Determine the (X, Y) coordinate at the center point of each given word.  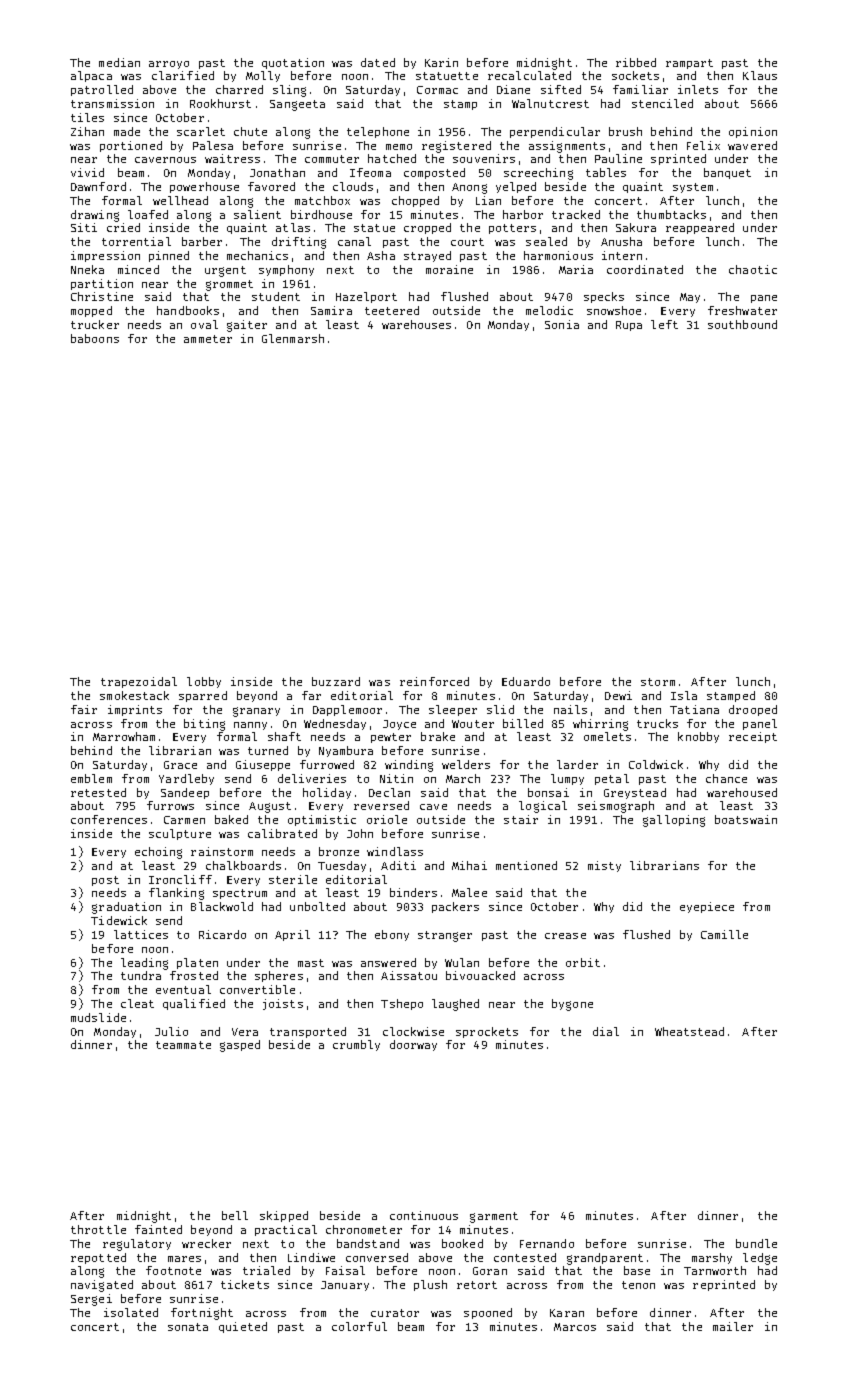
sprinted (678, 159)
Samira (331, 310)
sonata (188, 1327)
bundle (756, 1243)
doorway (413, 1045)
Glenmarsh (293, 338)
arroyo (169, 65)
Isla (684, 695)
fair (84, 709)
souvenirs (484, 158)
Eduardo (526, 681)
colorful (359, 1326)
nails (570, 709)
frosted (194, 975)
